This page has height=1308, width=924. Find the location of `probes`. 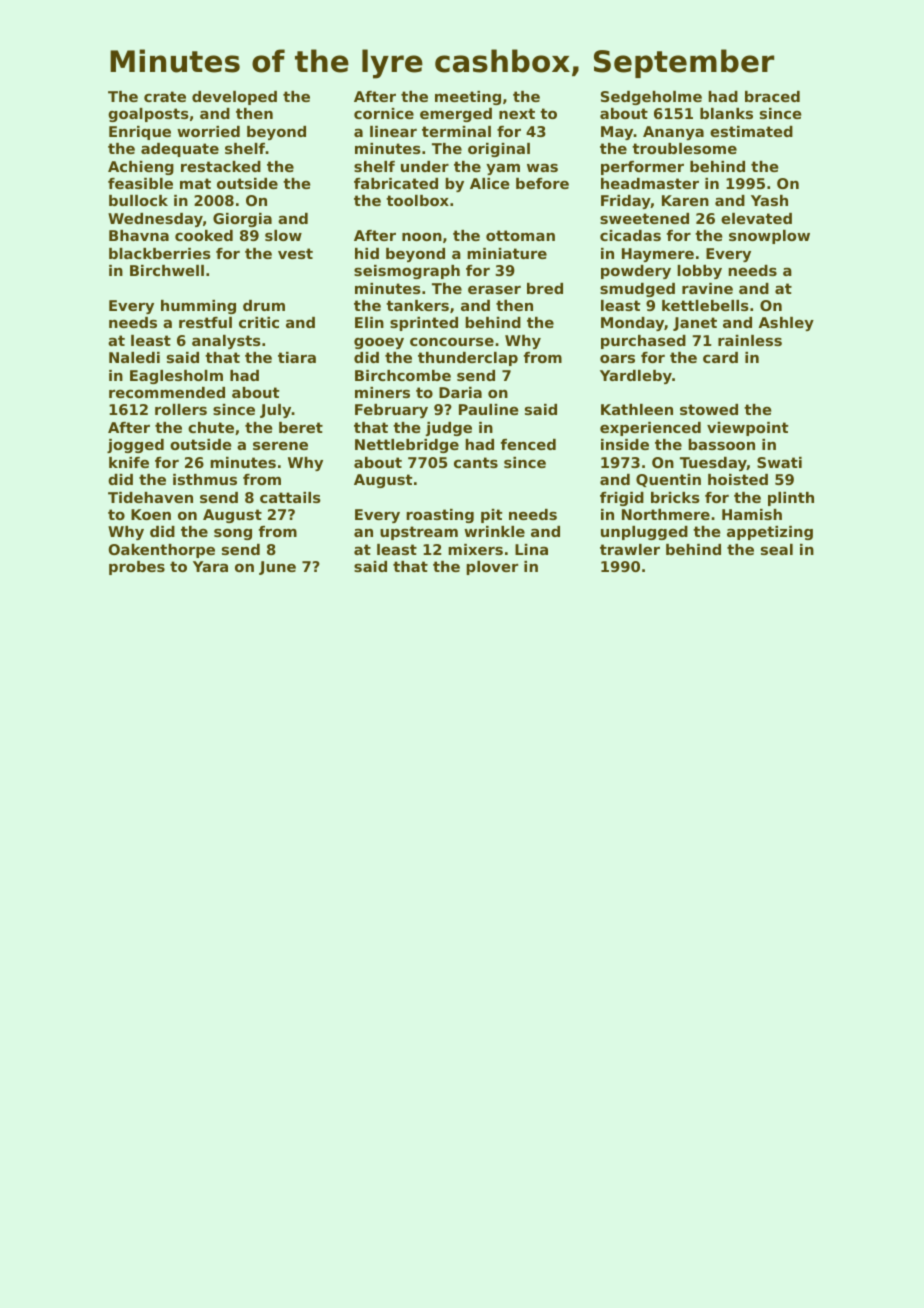

probes is located at coordinates (137, 568).
